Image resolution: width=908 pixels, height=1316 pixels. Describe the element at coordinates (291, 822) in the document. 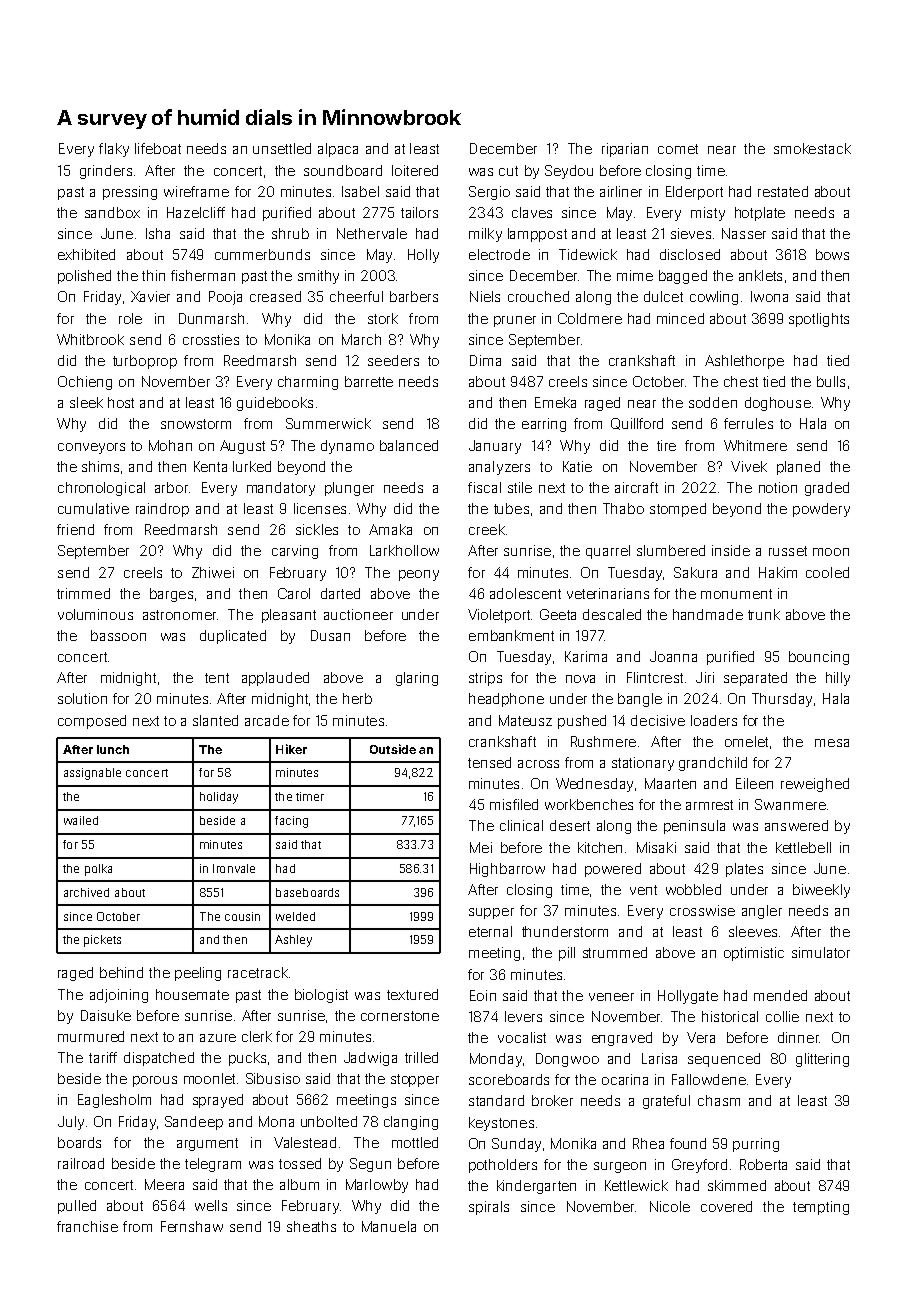

I see `facing` at that location.
